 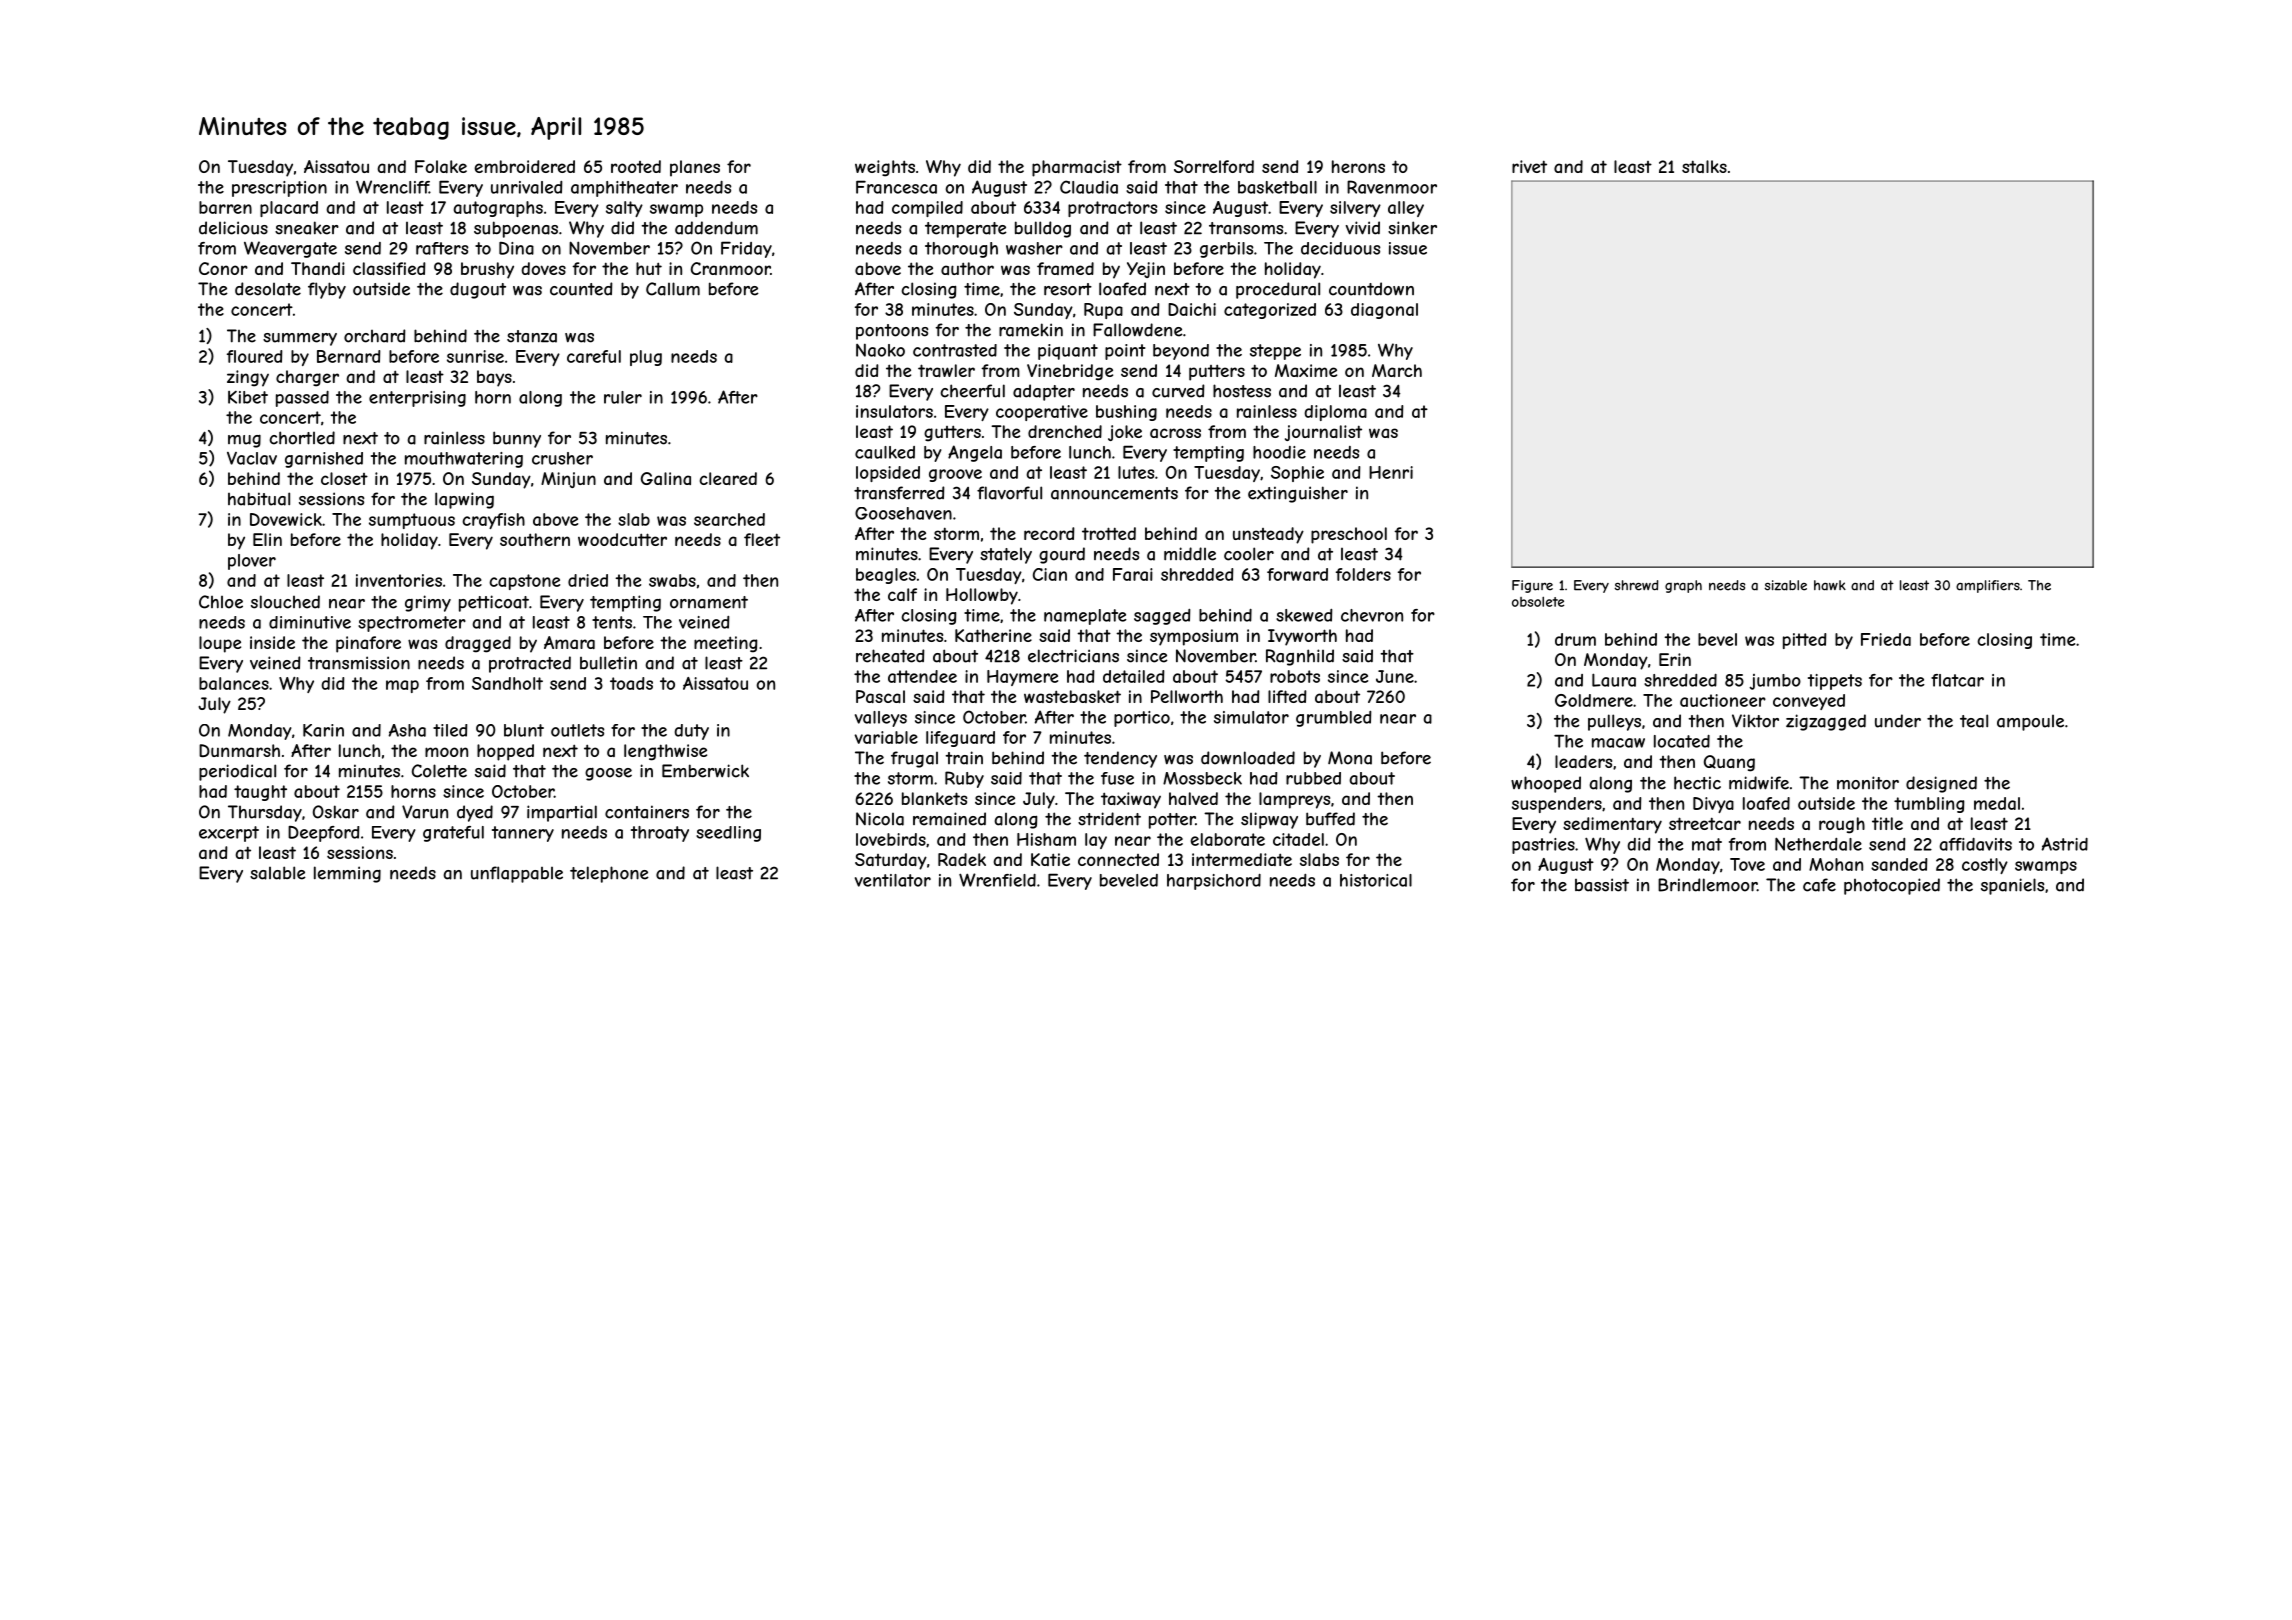 What do you see at coordinates (255, 356) in the document?
I see `floured` at bounding box center [255, 356].
